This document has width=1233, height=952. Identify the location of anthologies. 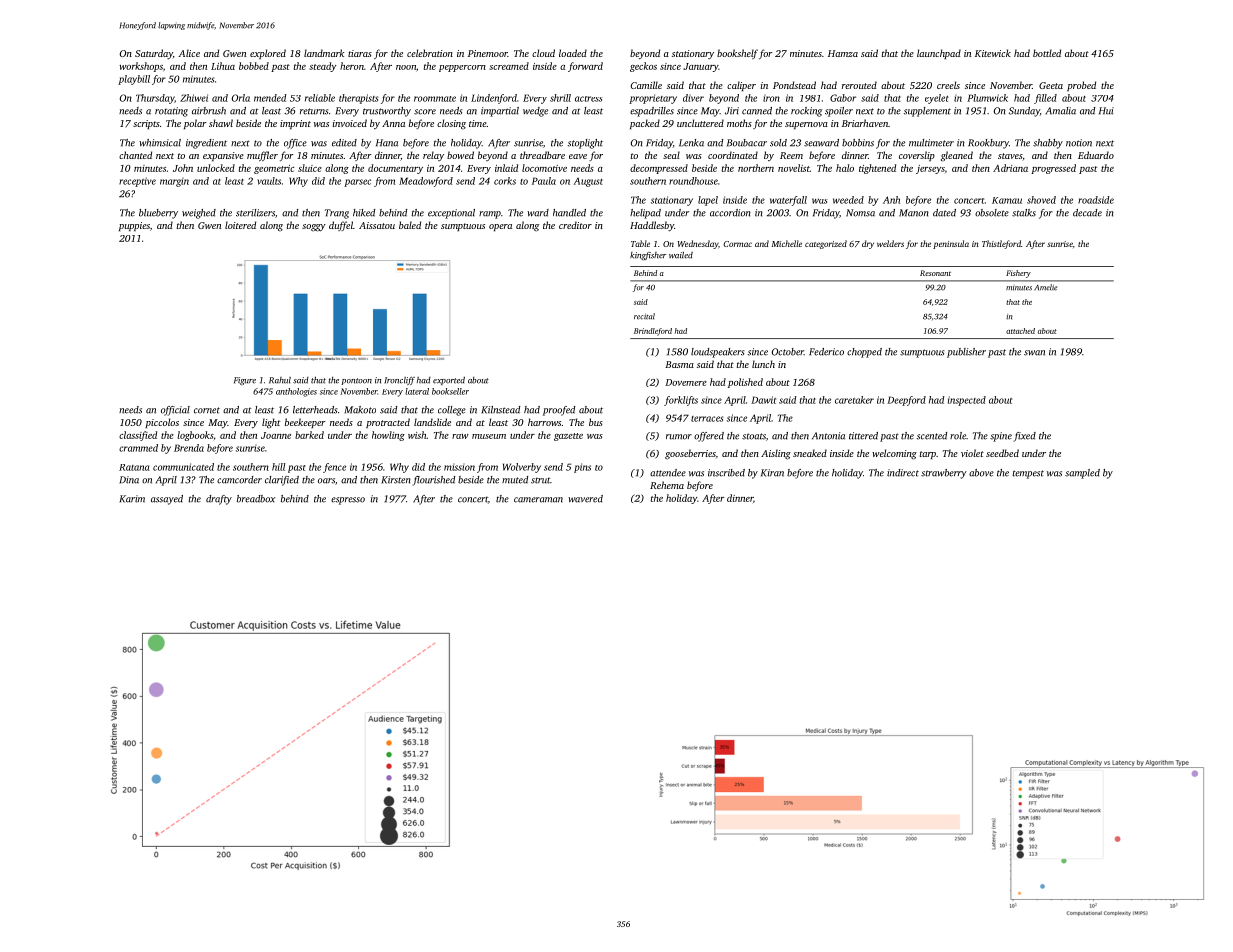
(296, 392).
